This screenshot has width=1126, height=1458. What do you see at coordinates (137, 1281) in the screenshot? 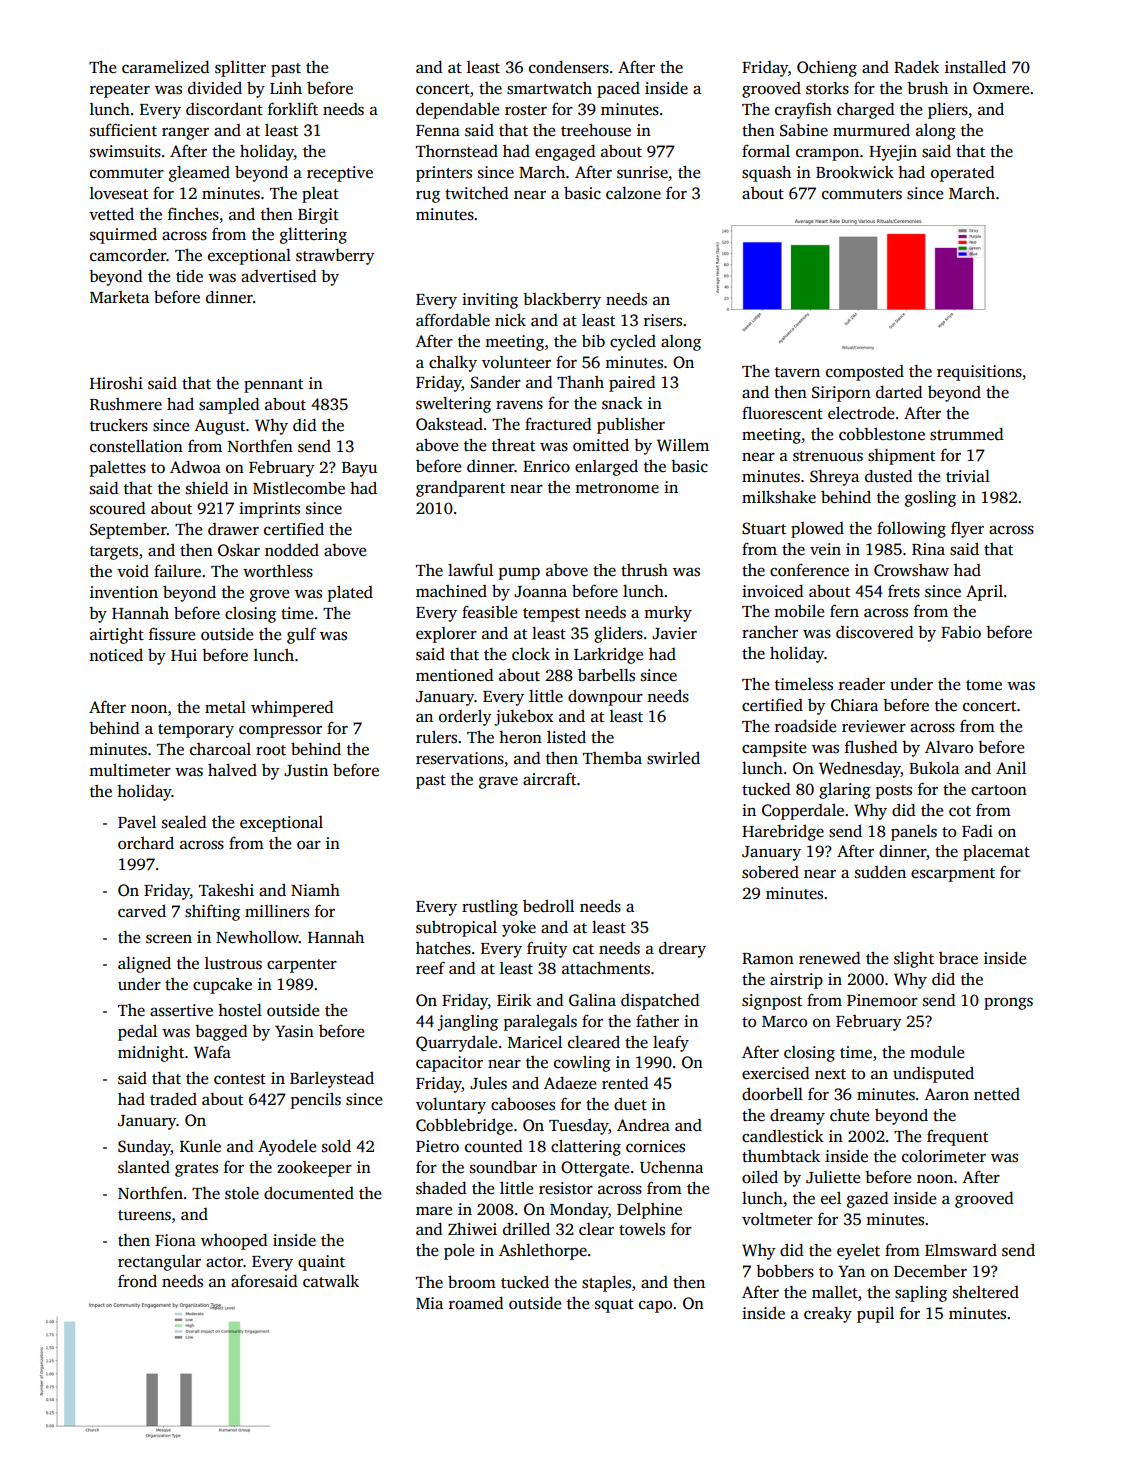
I see `frond` at bounding box center [137, 1281].
